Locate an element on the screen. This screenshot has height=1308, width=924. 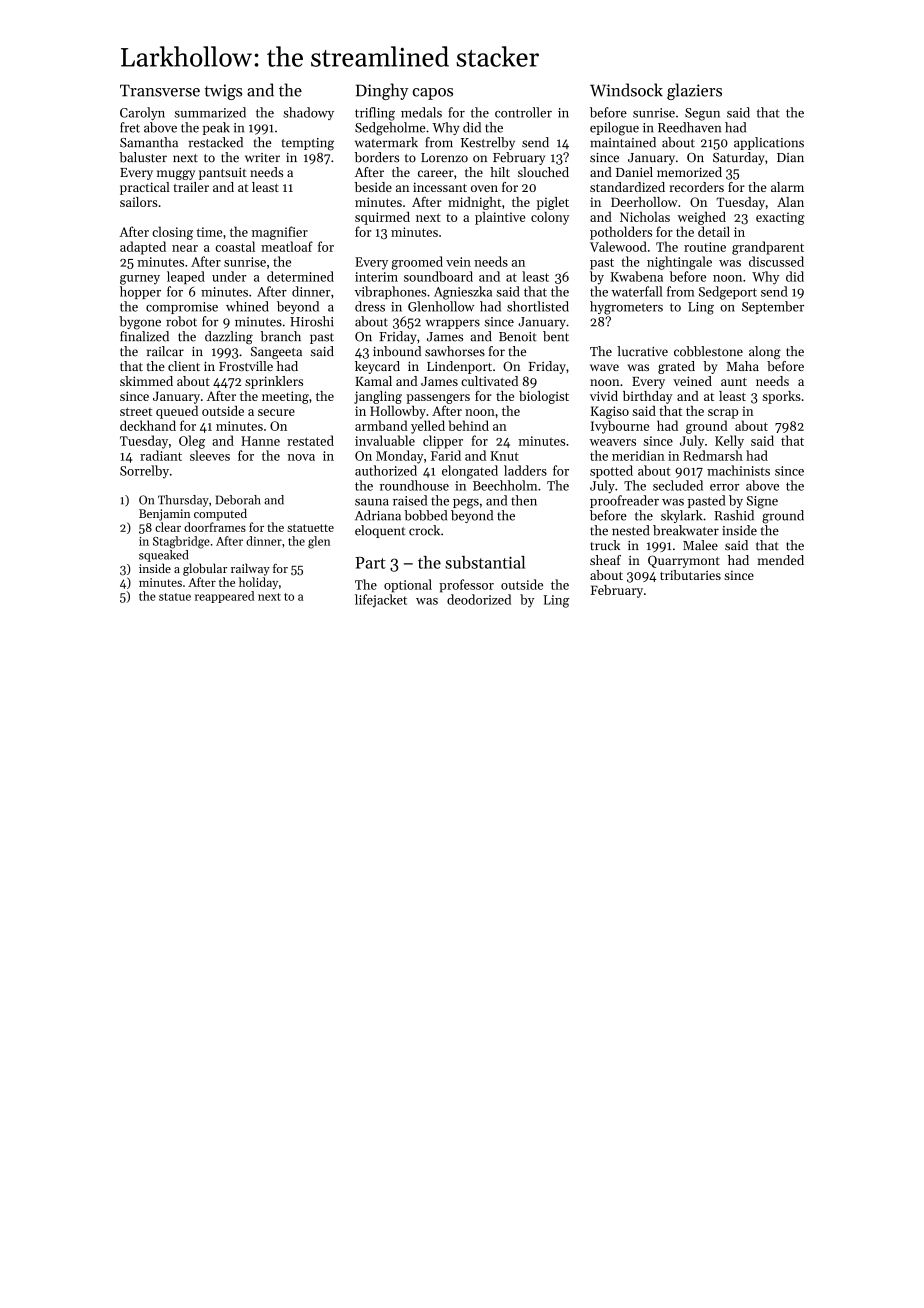
capos is located at coordinates (433, 94).
